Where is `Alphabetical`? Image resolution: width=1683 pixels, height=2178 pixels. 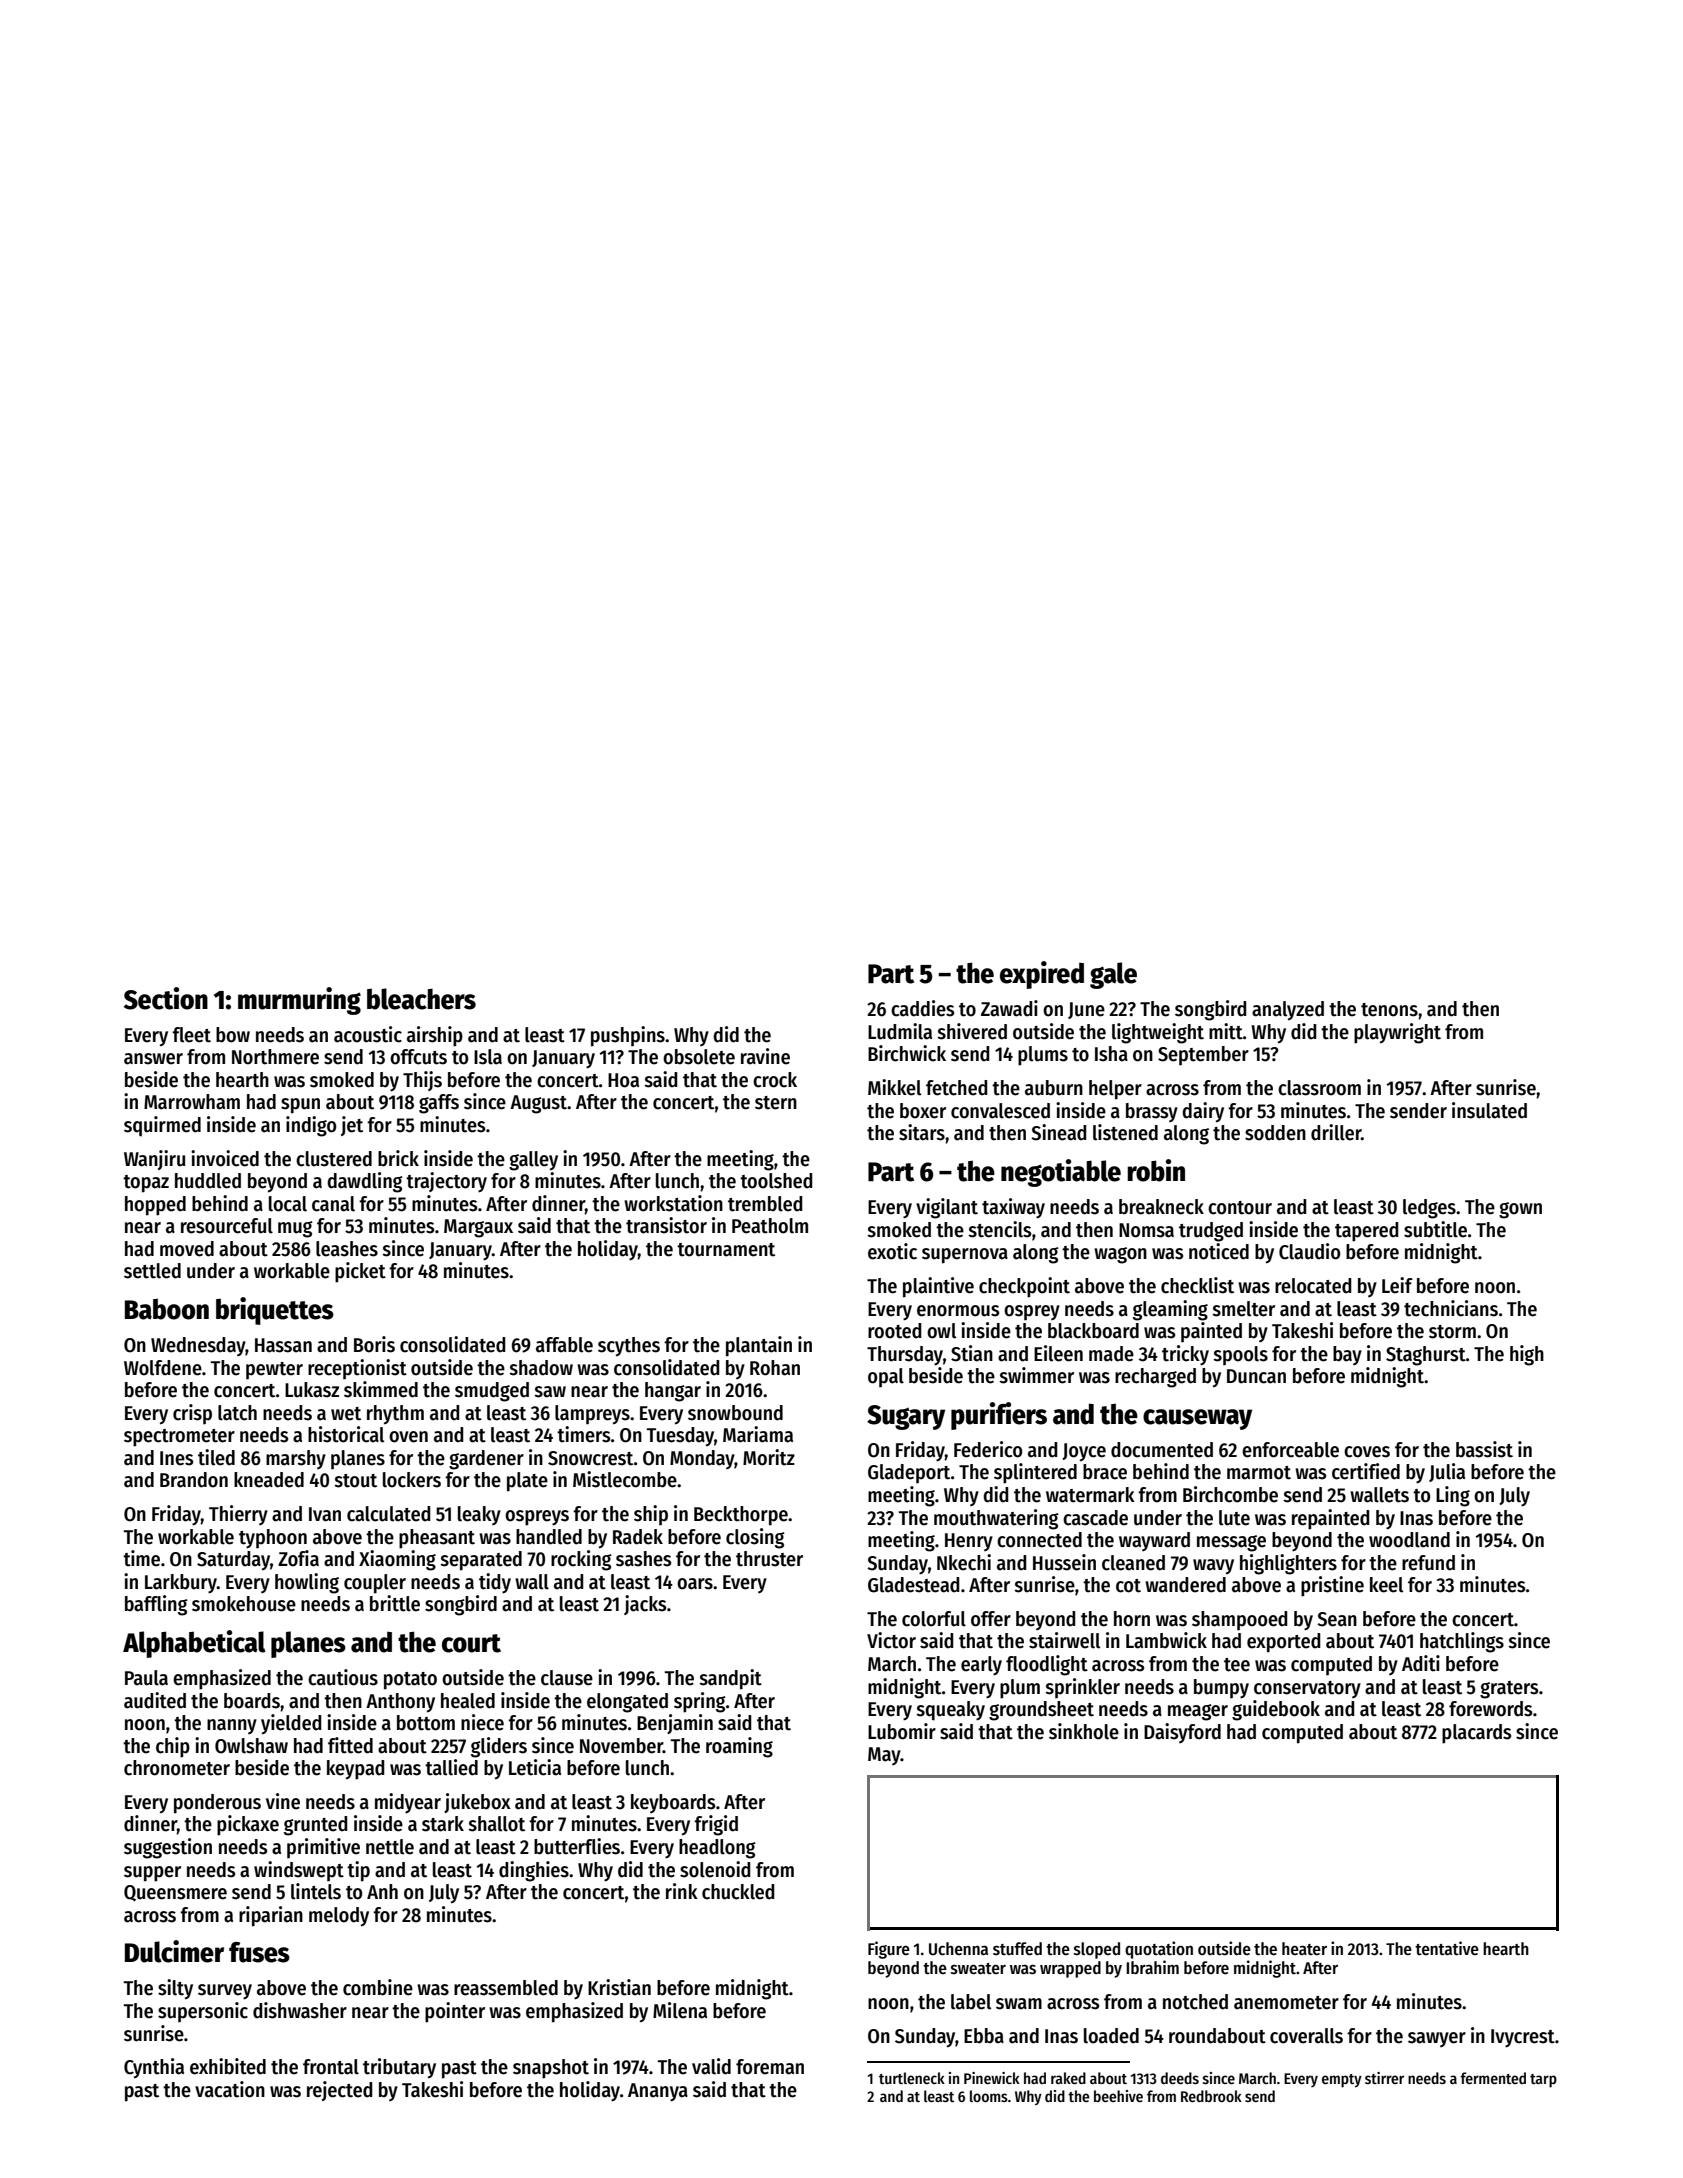 Alphabetical is located at coordinates (194, 1644).
